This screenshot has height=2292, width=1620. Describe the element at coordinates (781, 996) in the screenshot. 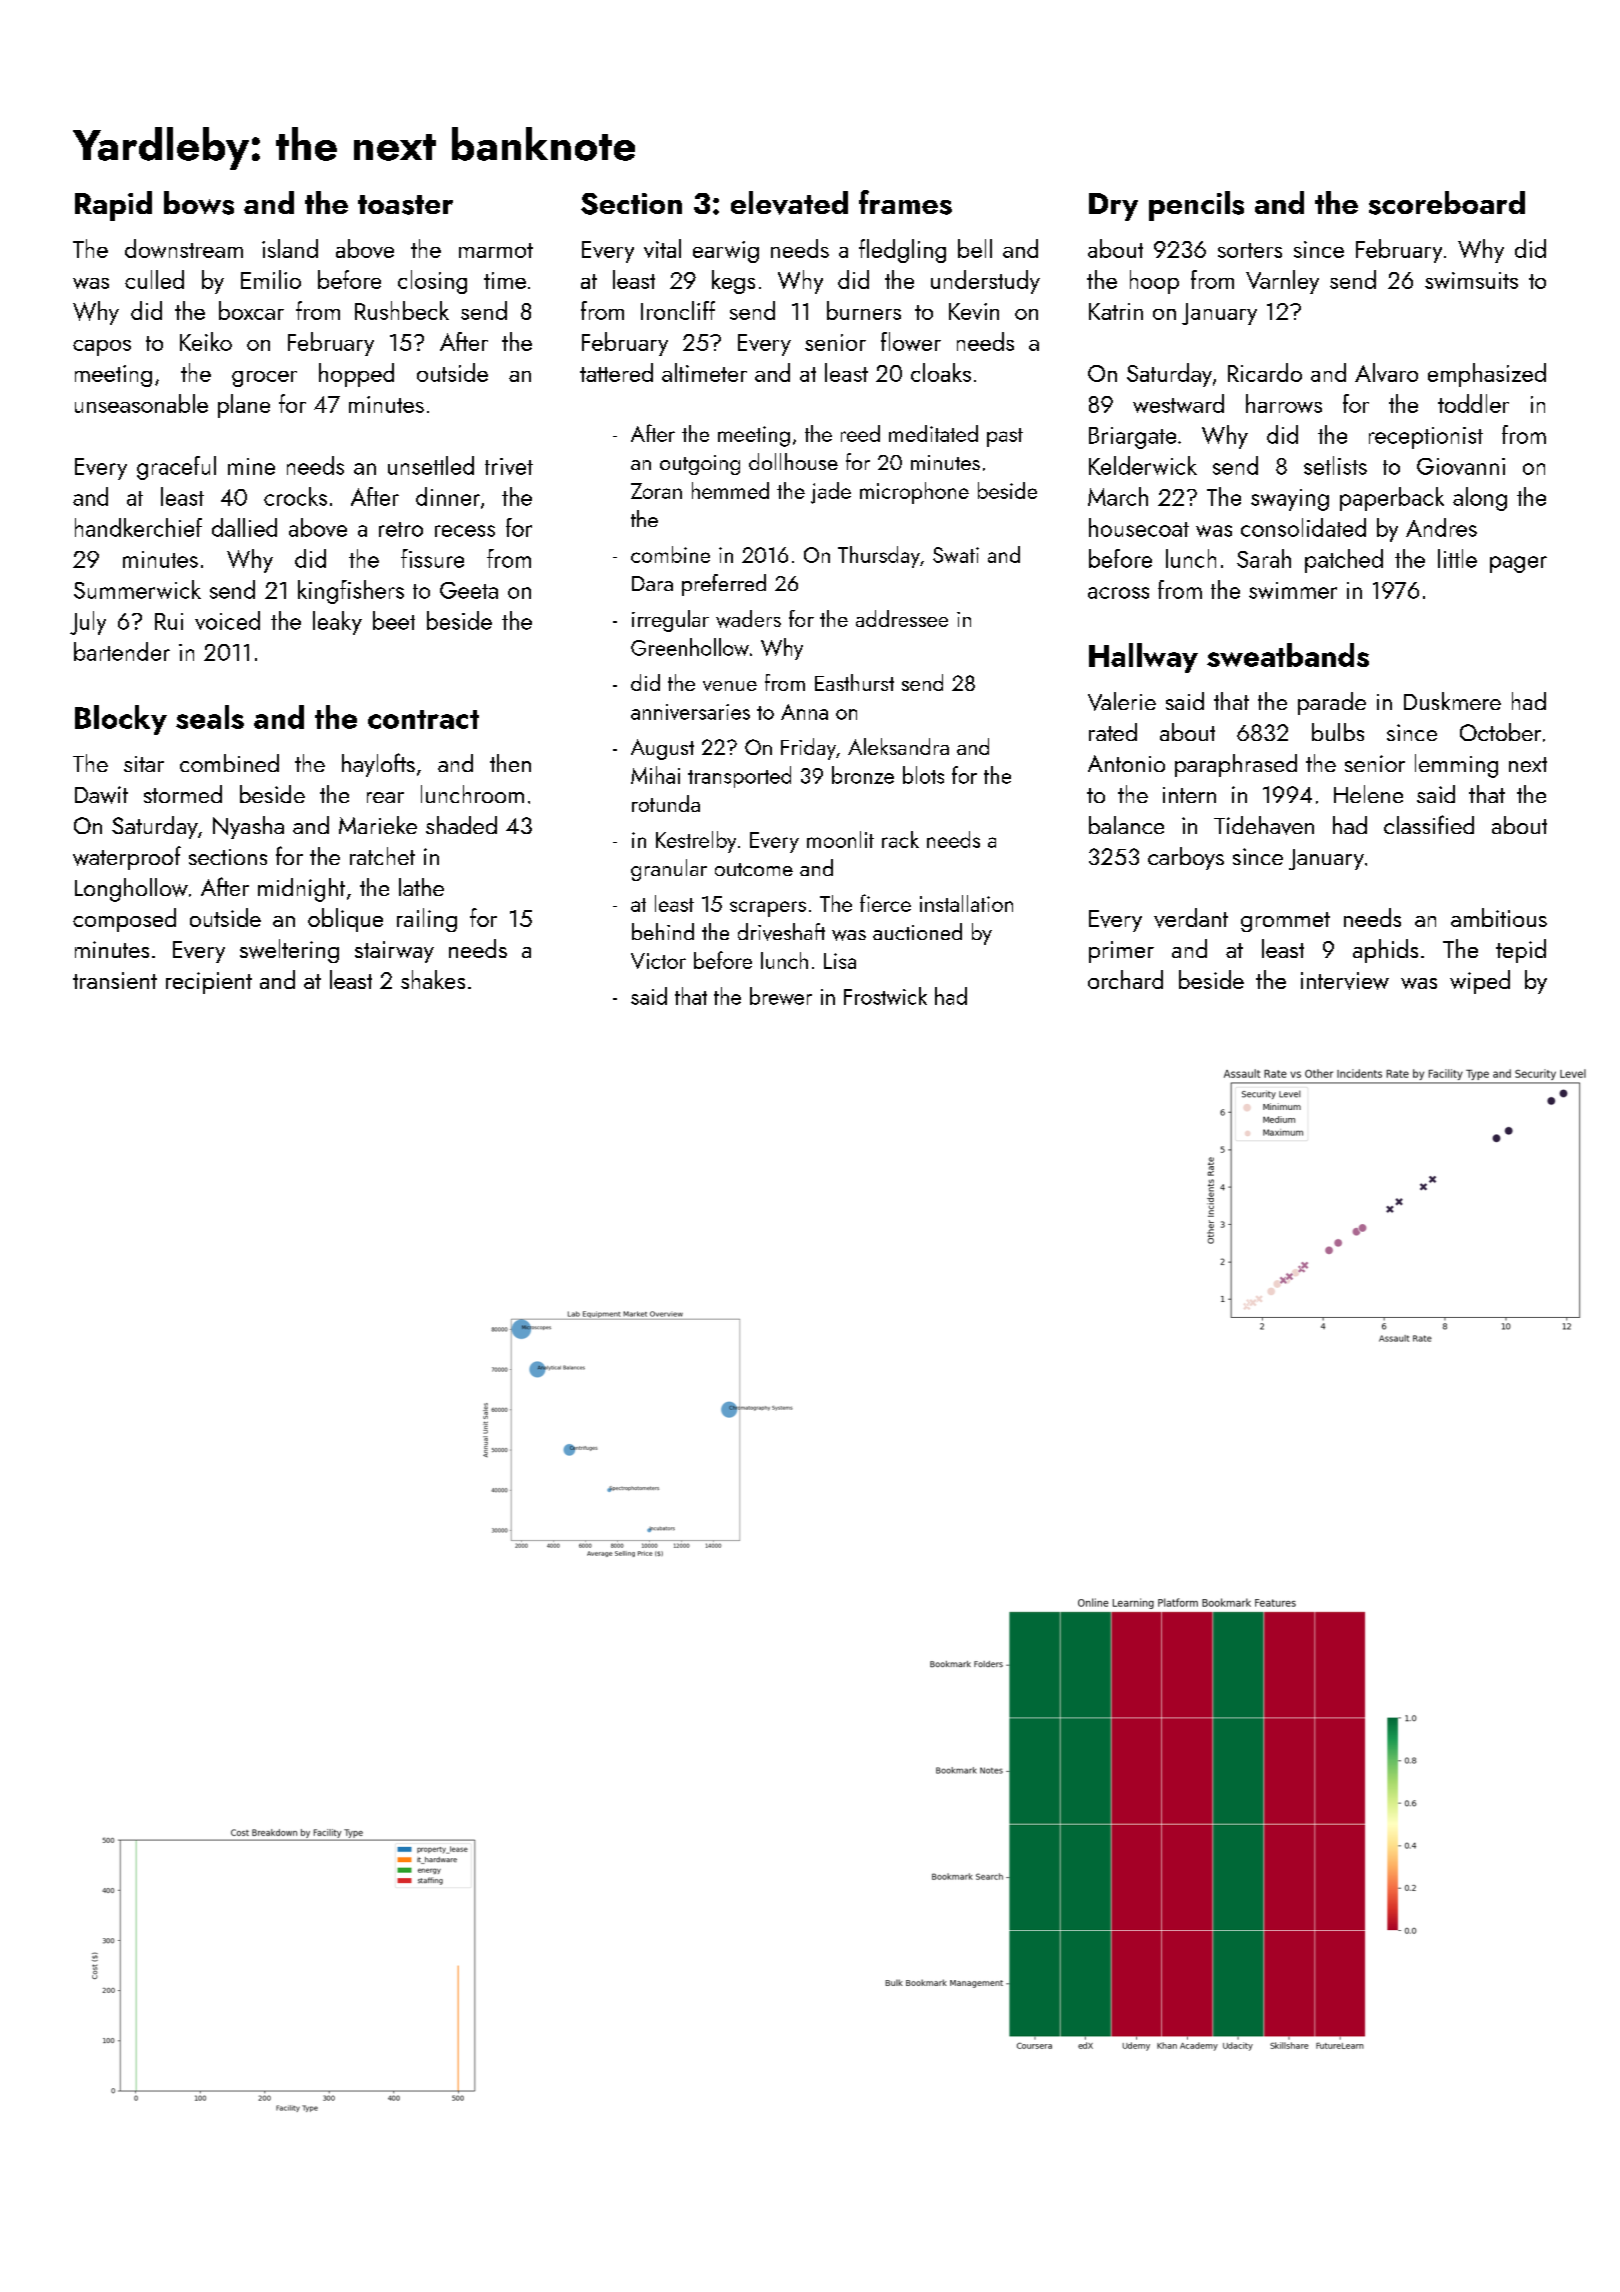

I see `brewer` at that location.
